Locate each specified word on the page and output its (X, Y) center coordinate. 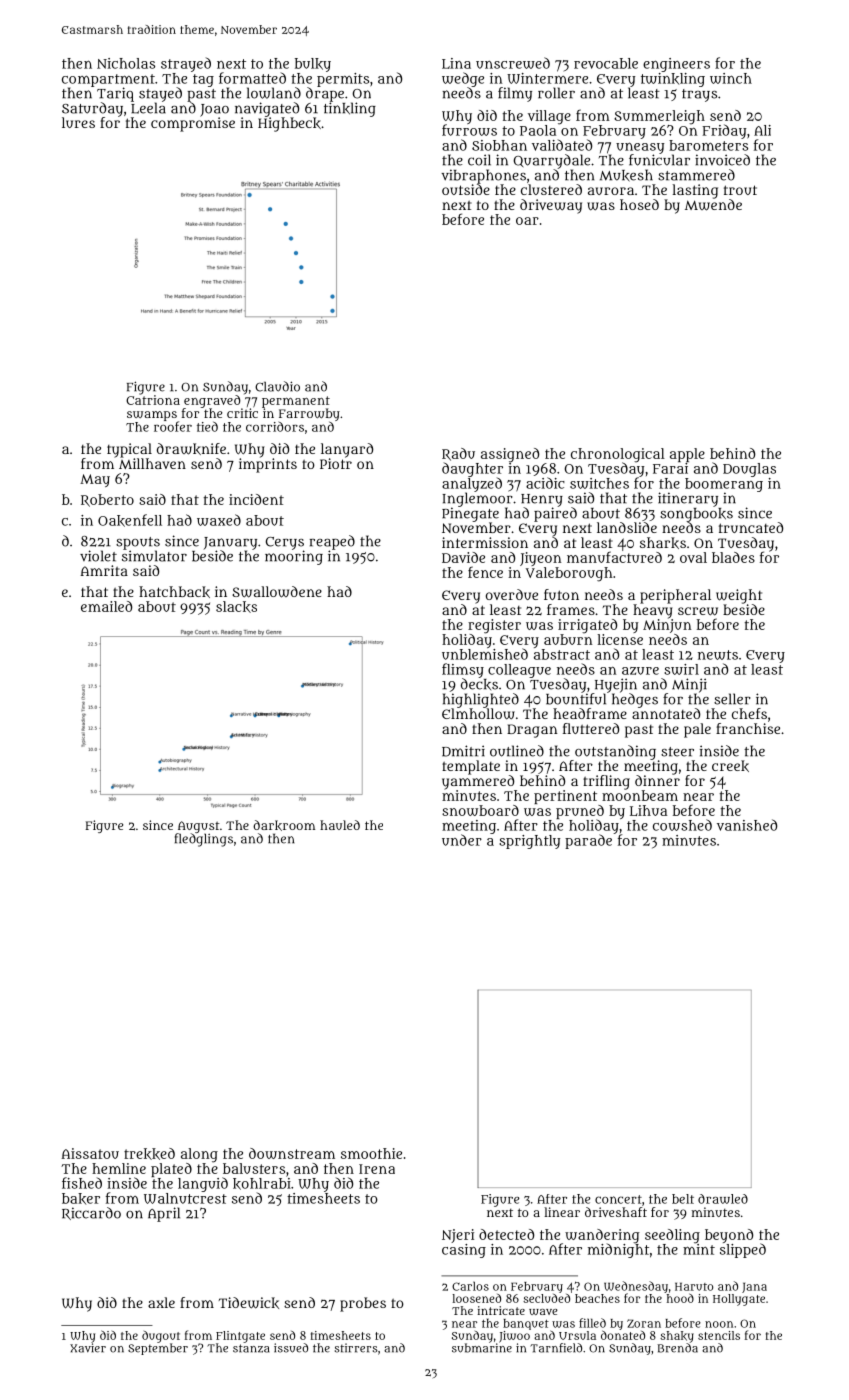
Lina (456, 63)
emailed (106, 606)
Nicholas (126, 63)
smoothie (371, 1153)
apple (687, 455)
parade (588, 841)
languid (203, 1184)
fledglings (204, 840)
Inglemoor (477, 499)
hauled (340, 825)
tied (207, 426)
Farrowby (309, 414)
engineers (676, 65)
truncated (751, 527)
